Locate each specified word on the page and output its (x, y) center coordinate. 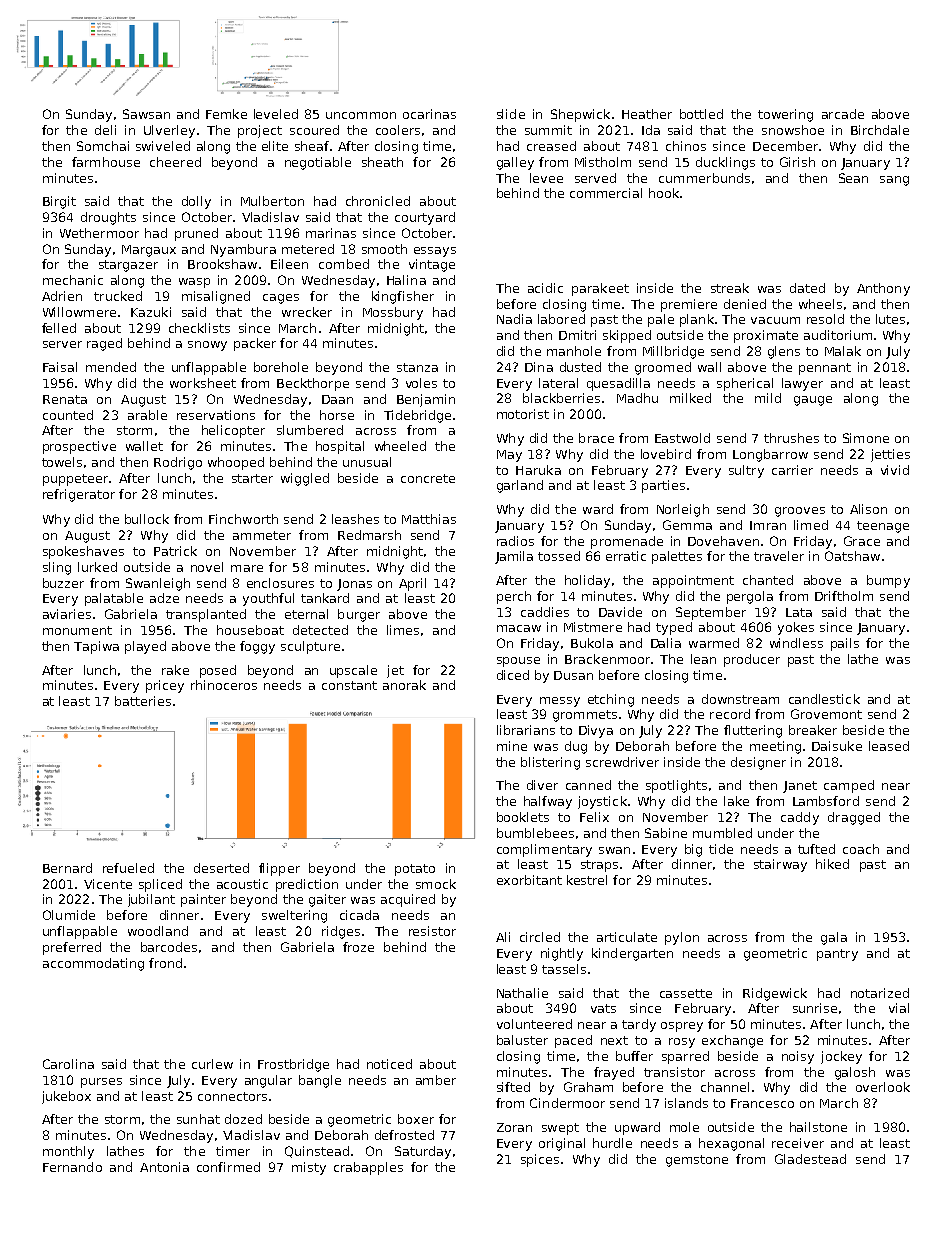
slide (511, 114)
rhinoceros (224, 685)
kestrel (587, 880)
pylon (682, 938)
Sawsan (146, 114)
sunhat (198, 1119)
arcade (843, 114)
